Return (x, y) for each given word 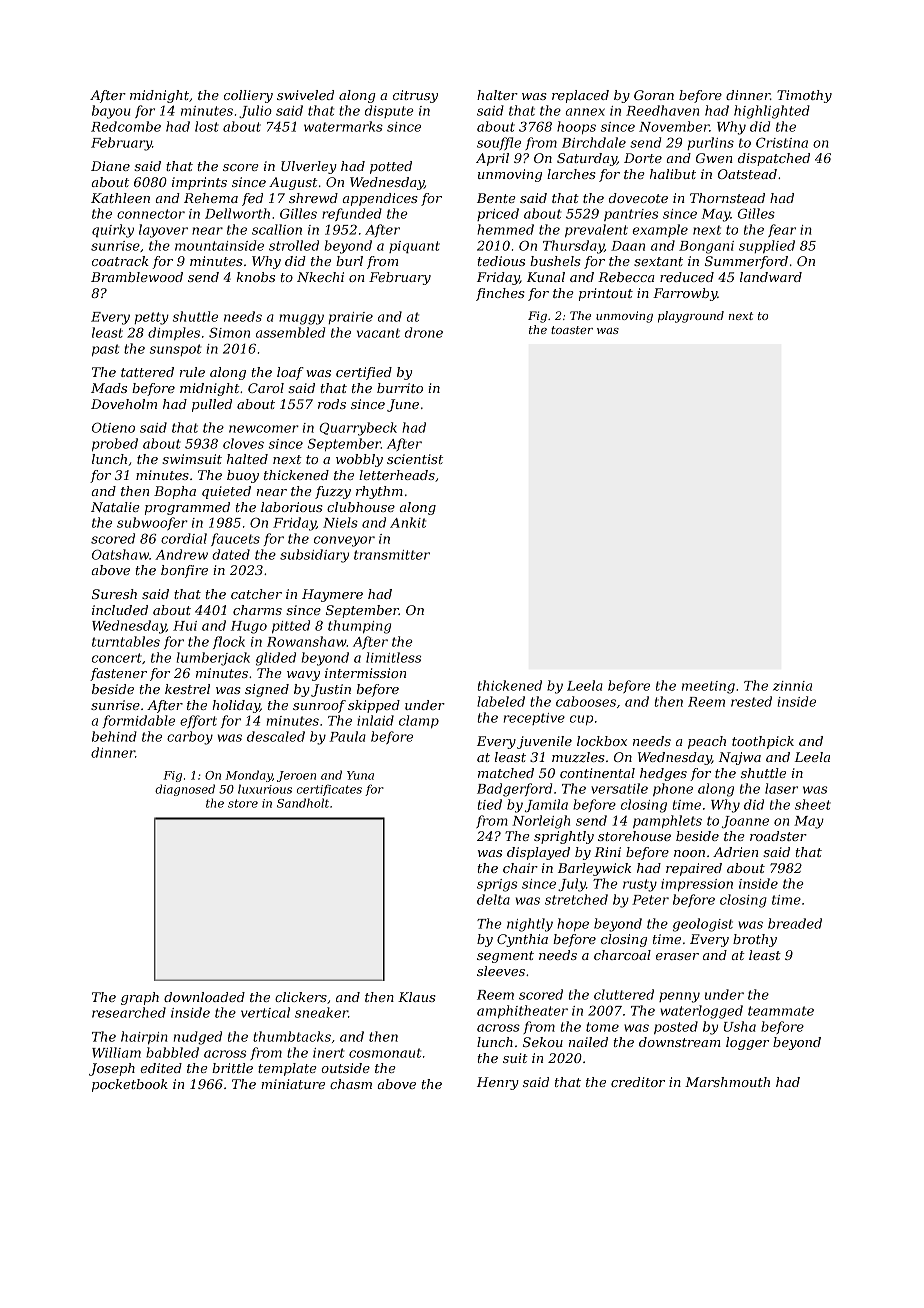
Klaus (417, 997)
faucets (235, 539)
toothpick (763, 742)
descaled (276, 736)
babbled (172, 1052)
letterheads (397, 475)
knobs (256, 277)
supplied (767, 246)
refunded (352, 214)
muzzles (578, 757)
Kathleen (120, 198)
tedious (501, 261)
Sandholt (303, 803)
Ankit (408, 522)
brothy (755, 940)
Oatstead (747, 174)
